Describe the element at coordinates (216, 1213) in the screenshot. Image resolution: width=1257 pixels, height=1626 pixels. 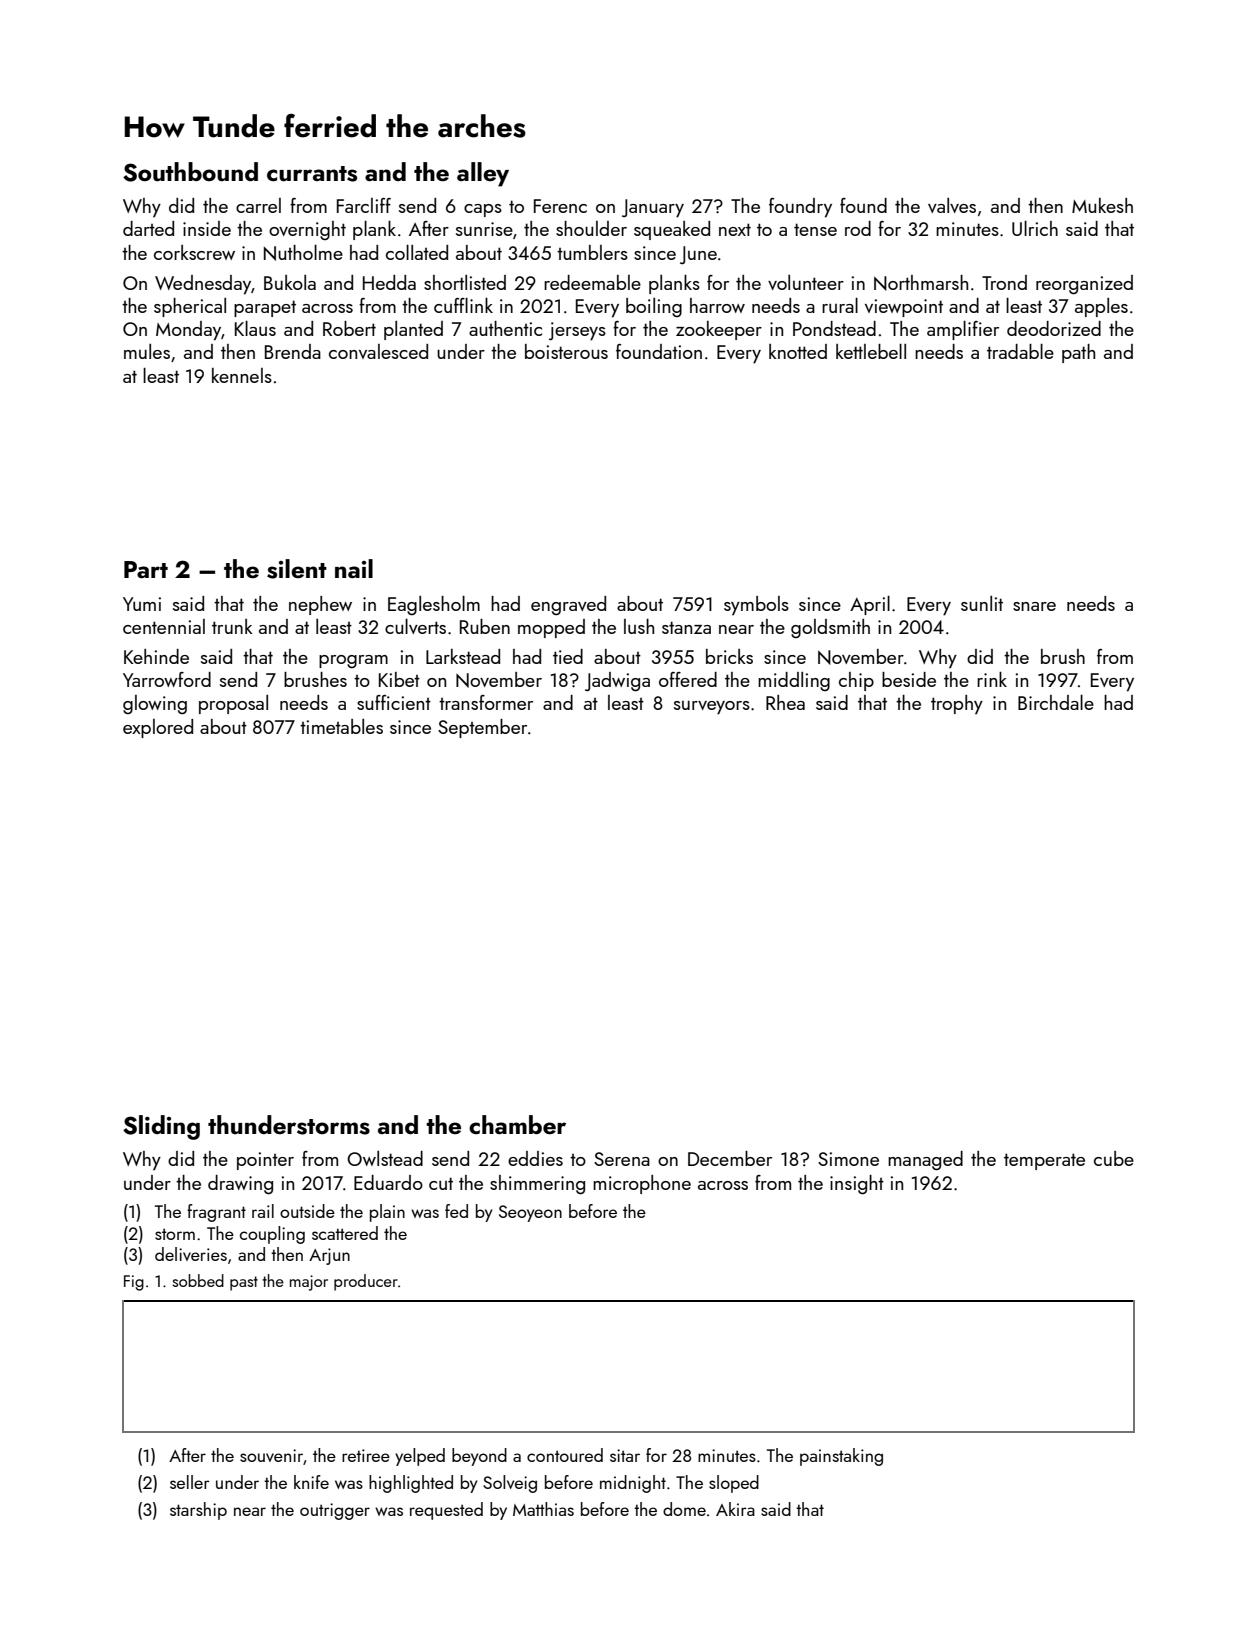
I see `fragrant` at that location.
